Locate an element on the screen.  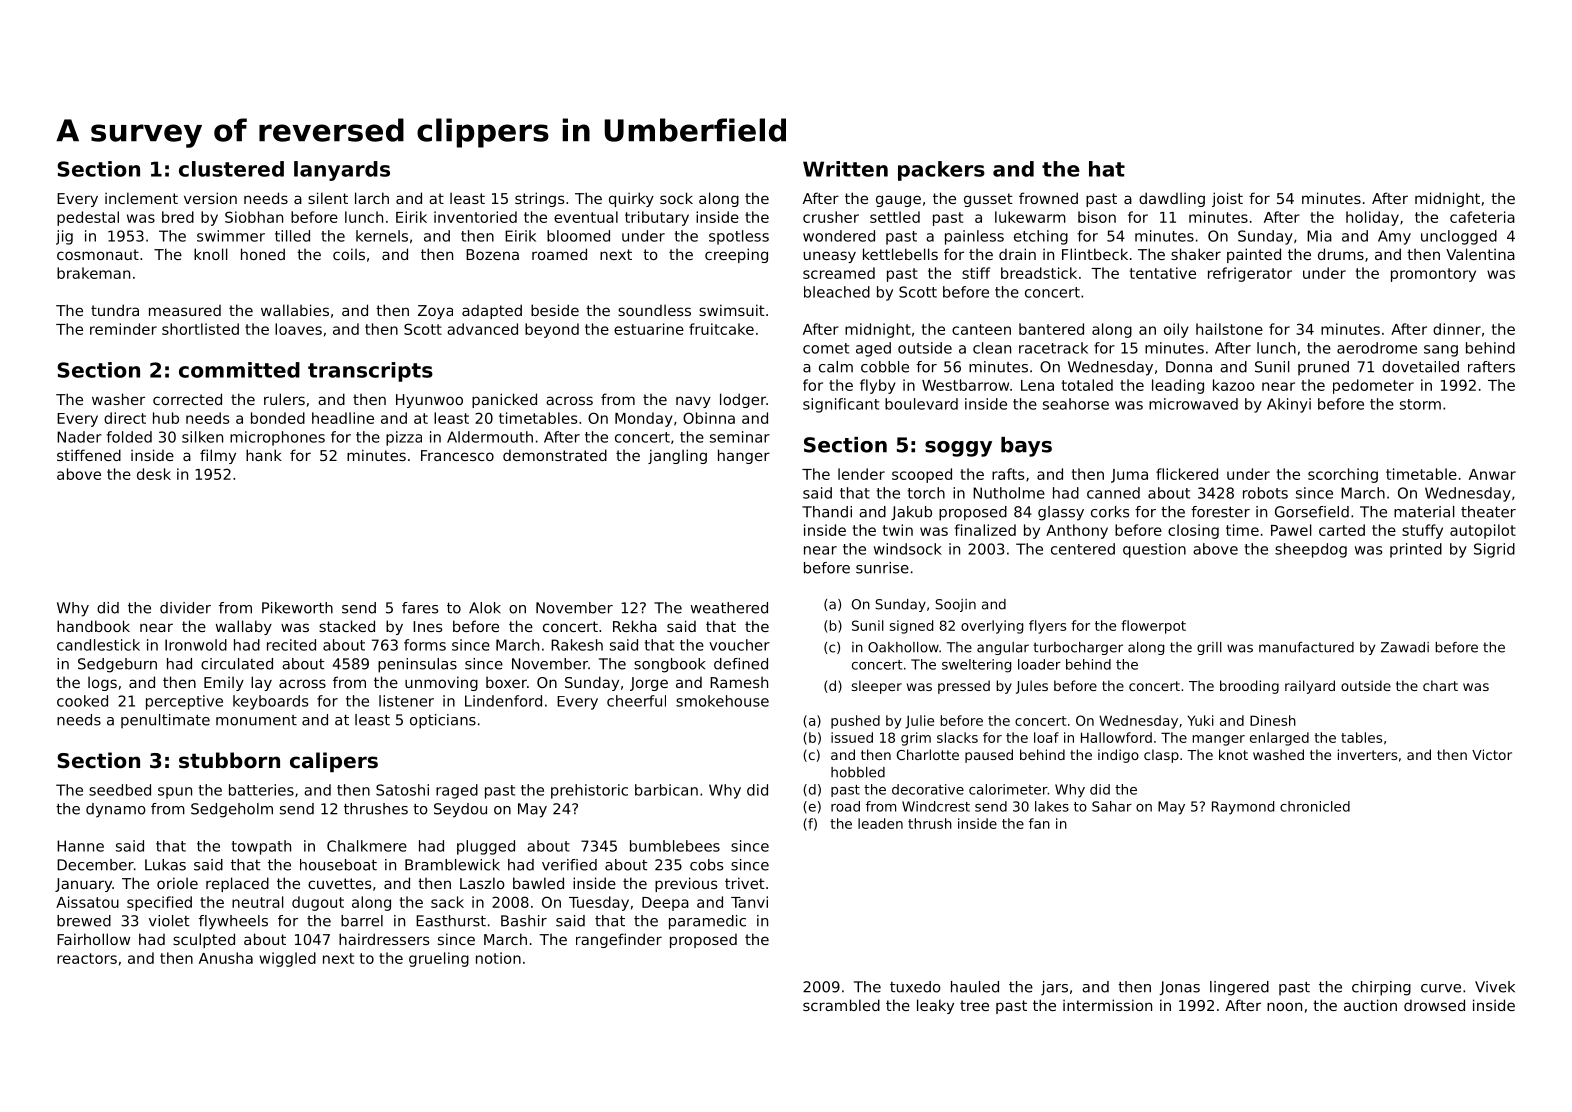
stuffy is located at coordinates (1422, 531).
